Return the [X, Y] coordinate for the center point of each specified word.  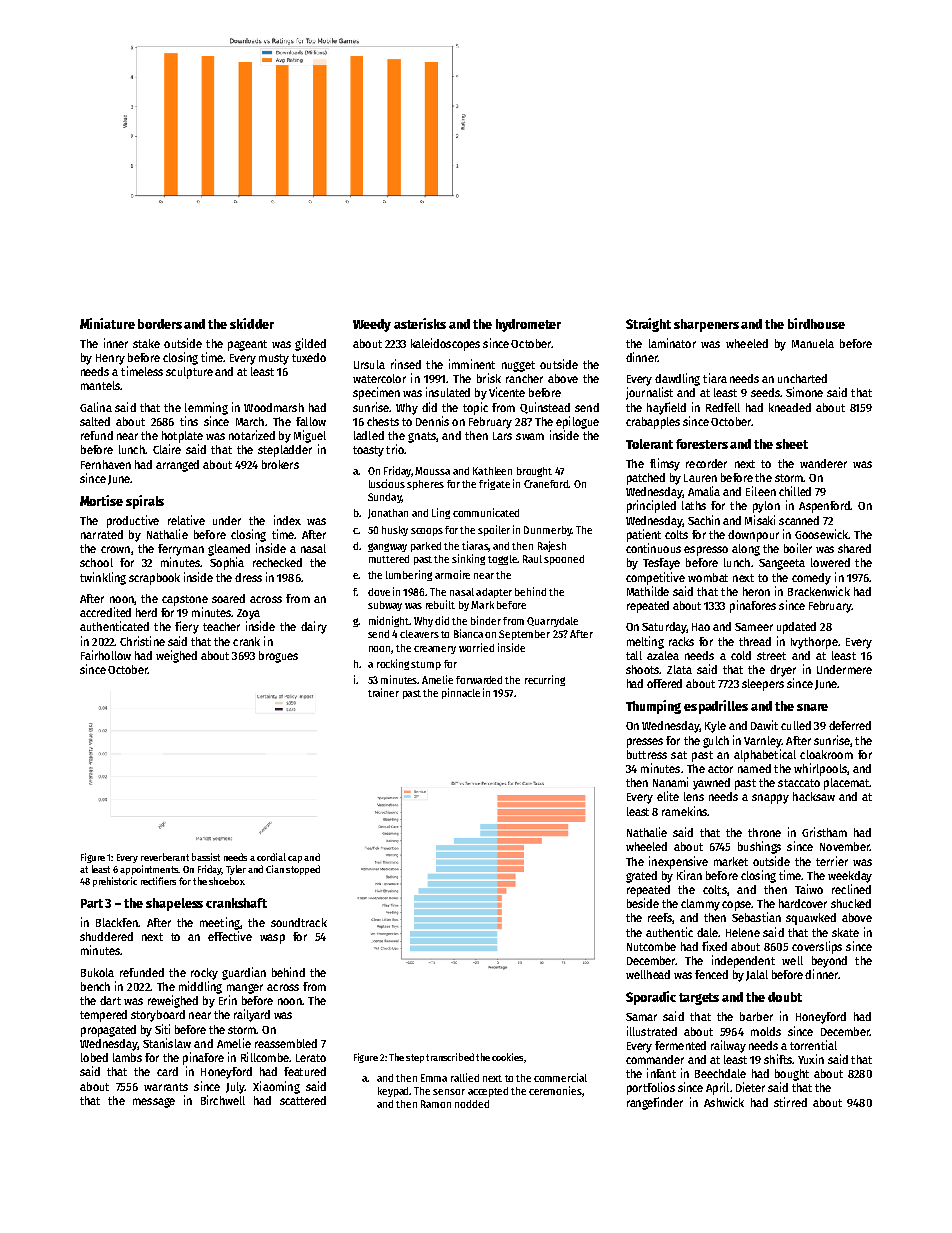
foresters [702, 444]
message [154, 1103]
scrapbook [154, 579]
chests [383, 421]
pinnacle [461, 693]
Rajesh [552, 546]
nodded [472, 1104]
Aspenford [824, 507]
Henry [110, 359]
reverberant [165, 857]
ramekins [684, 811]
